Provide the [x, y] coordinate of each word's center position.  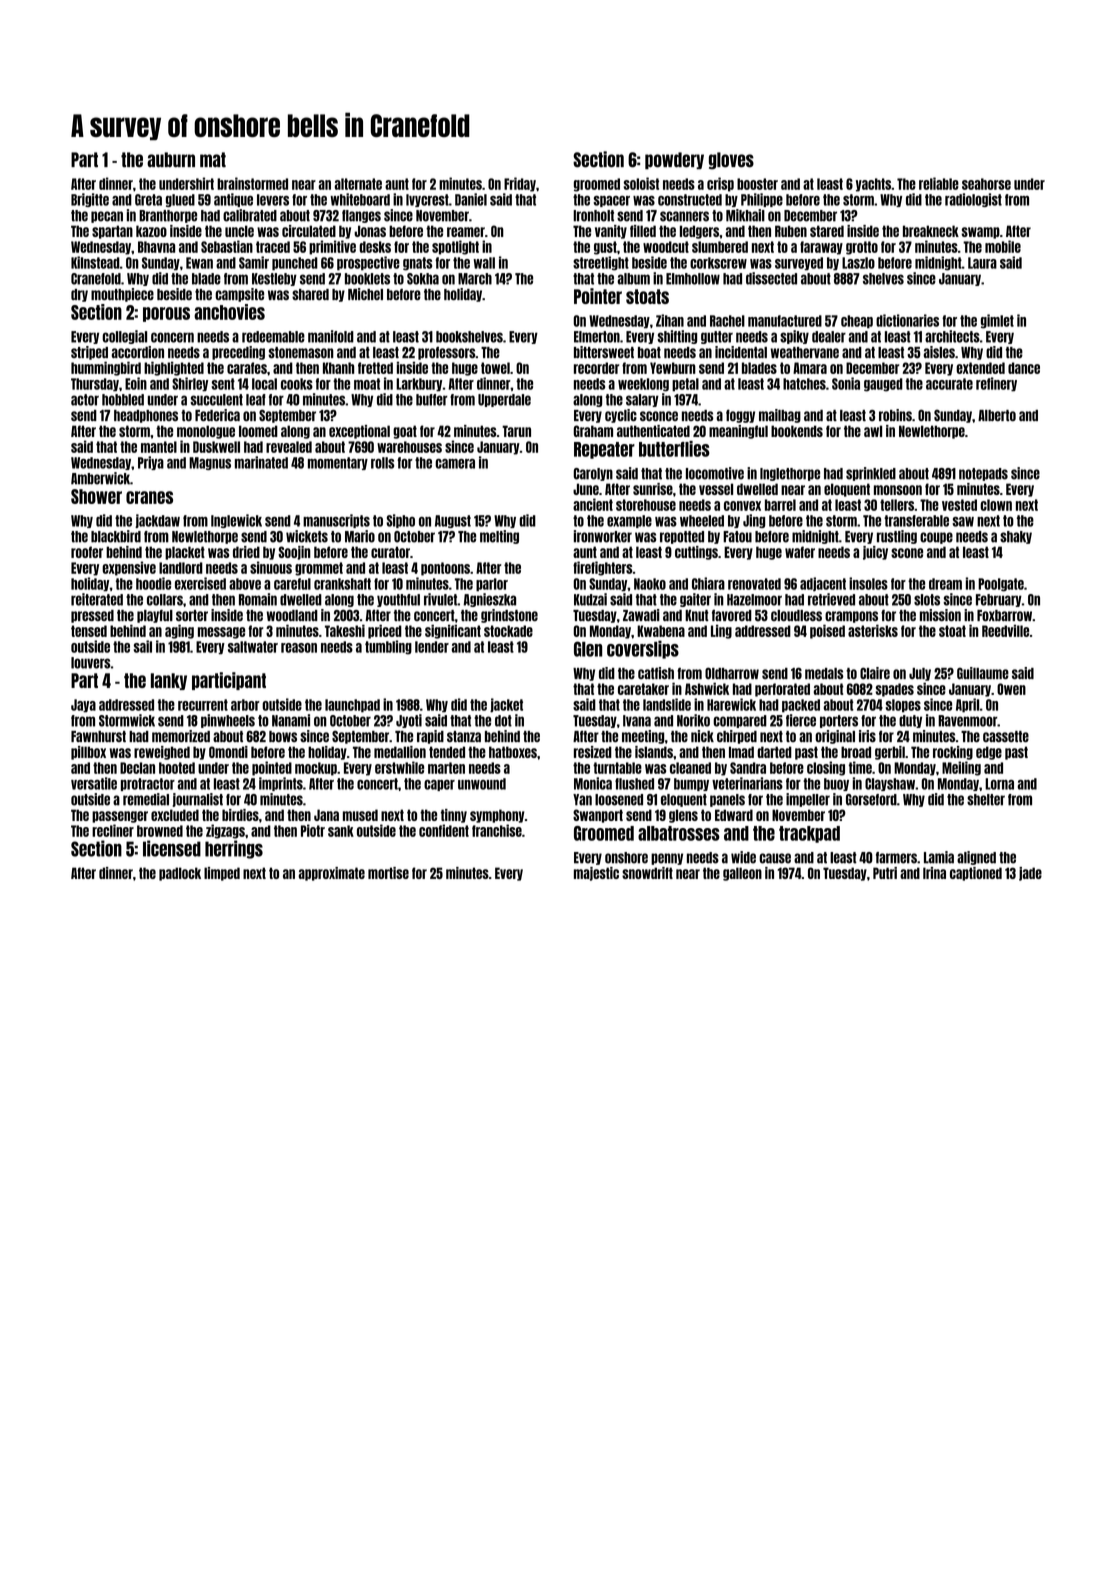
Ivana [637, 721]
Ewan [199, 263]
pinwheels [228, 721]
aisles [939, 352]
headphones [146, 416]
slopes [903, 706]
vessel [716, 489]
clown [996, 505]
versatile [94, 783]
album [633, 279]
